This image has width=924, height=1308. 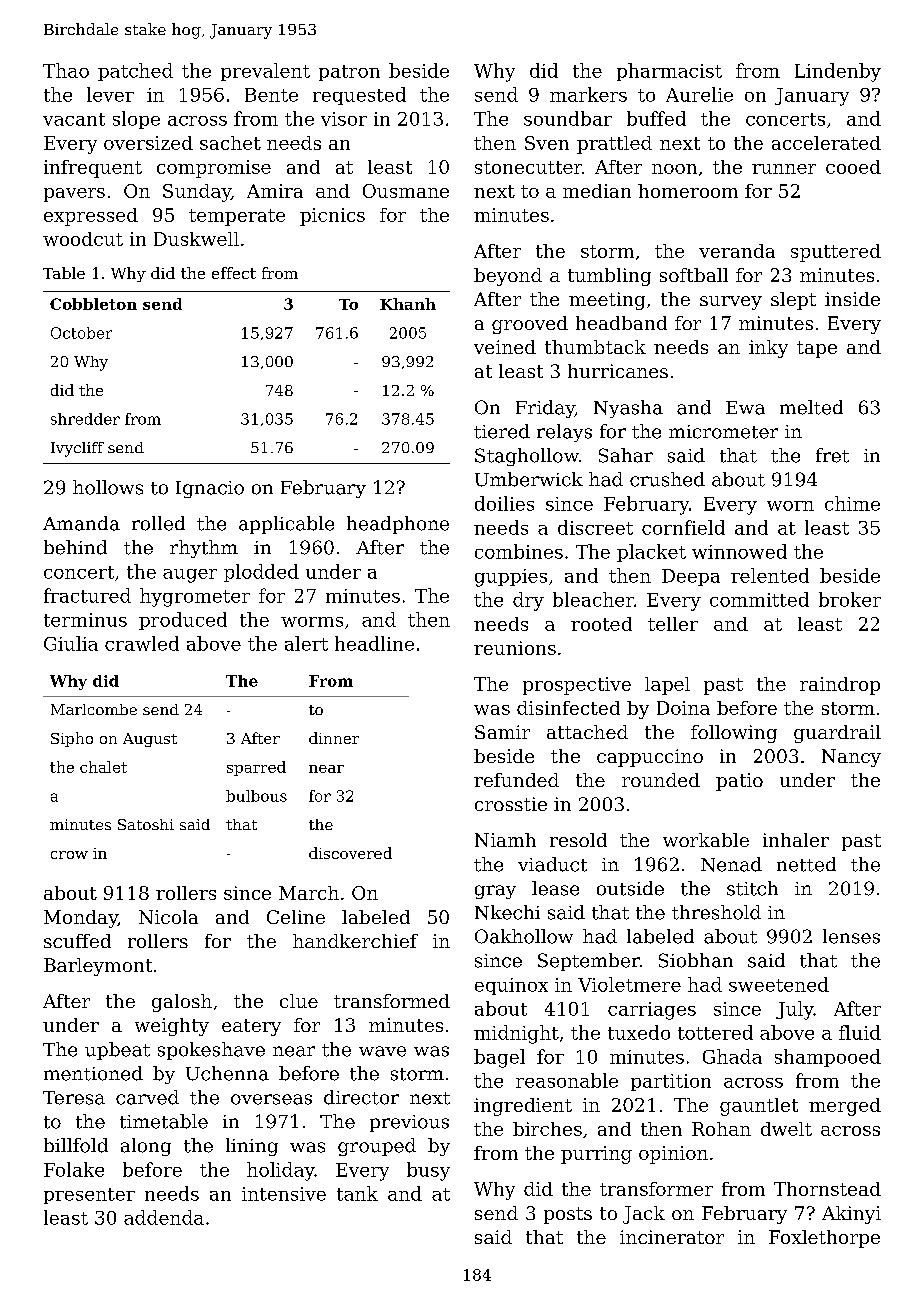 What do you see at coordinates (183, 621) in the image?
I see `produced` at bounding box center [183, 621].
